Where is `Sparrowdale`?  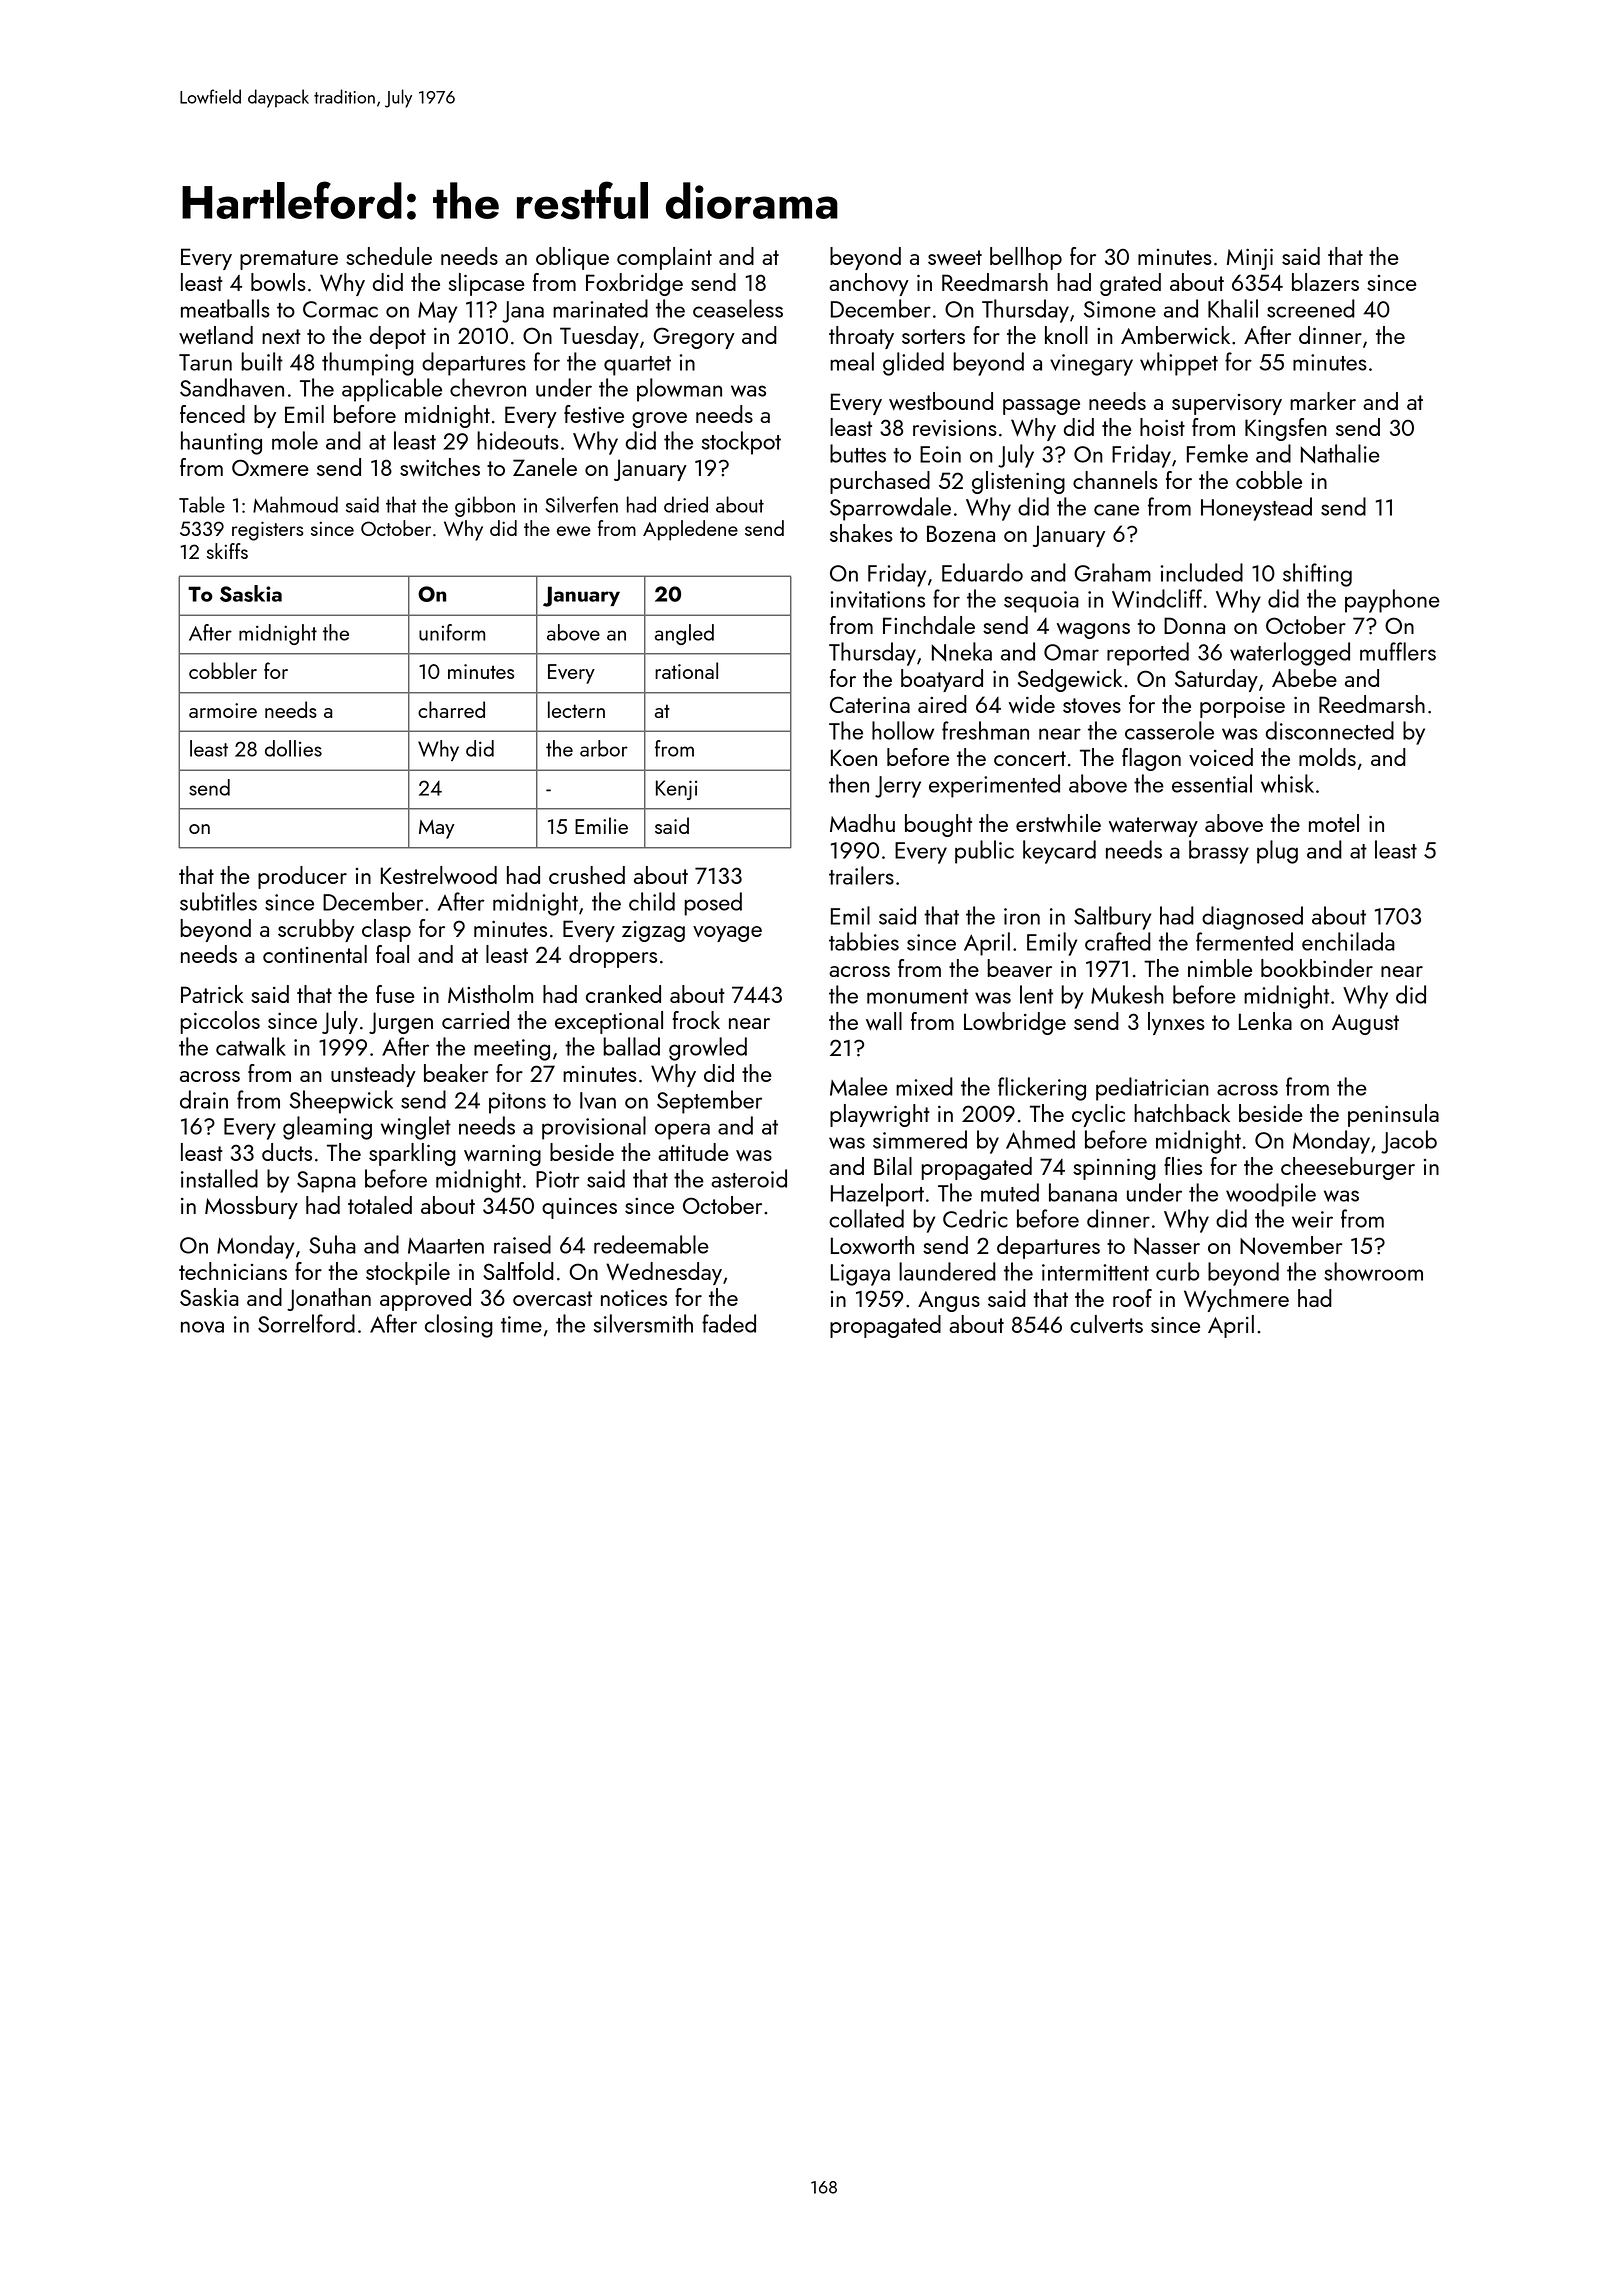 Sparrowdale is located at coordinates (890, 509).
